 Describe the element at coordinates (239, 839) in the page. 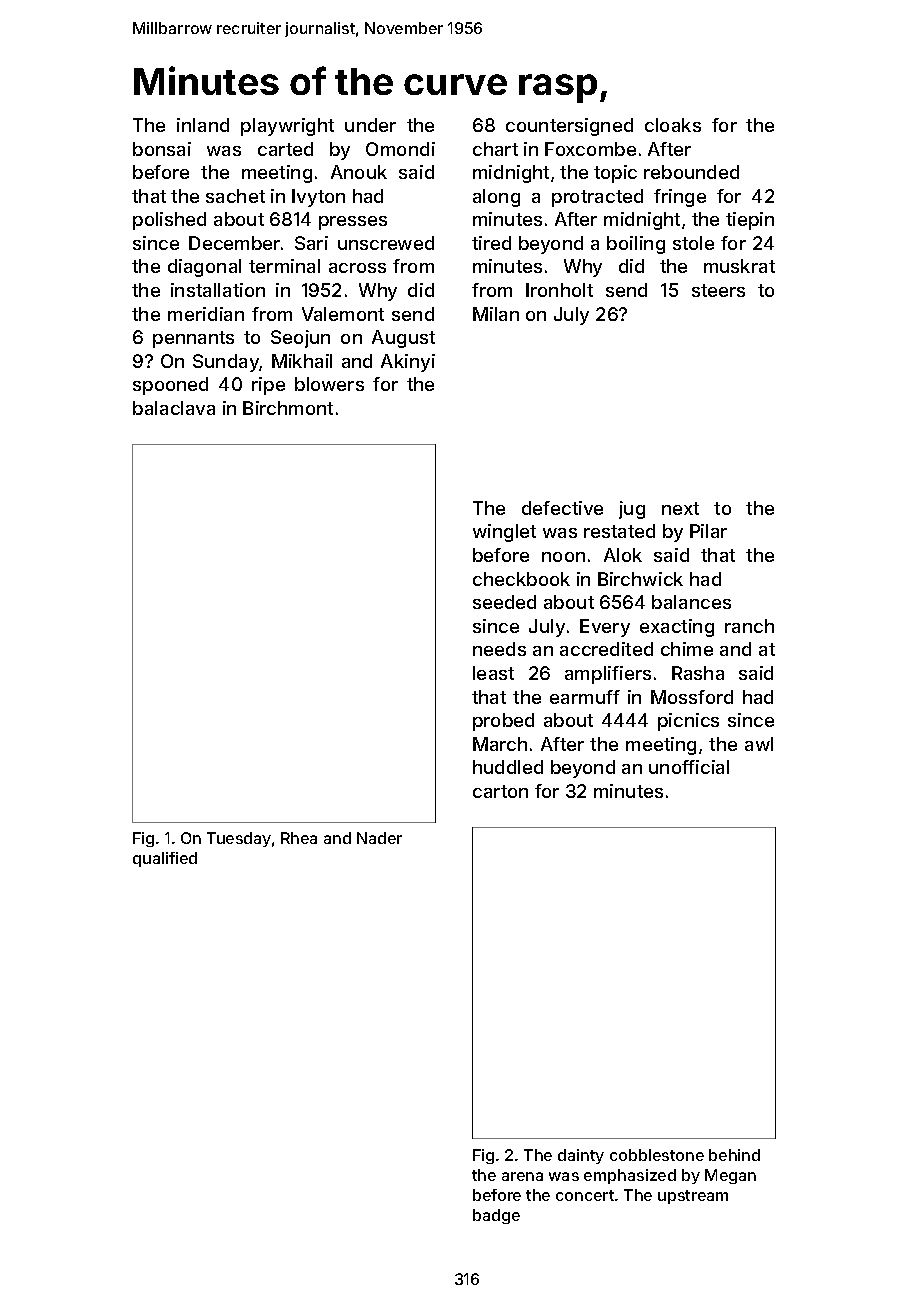

I see `Tuesday` at that location.
